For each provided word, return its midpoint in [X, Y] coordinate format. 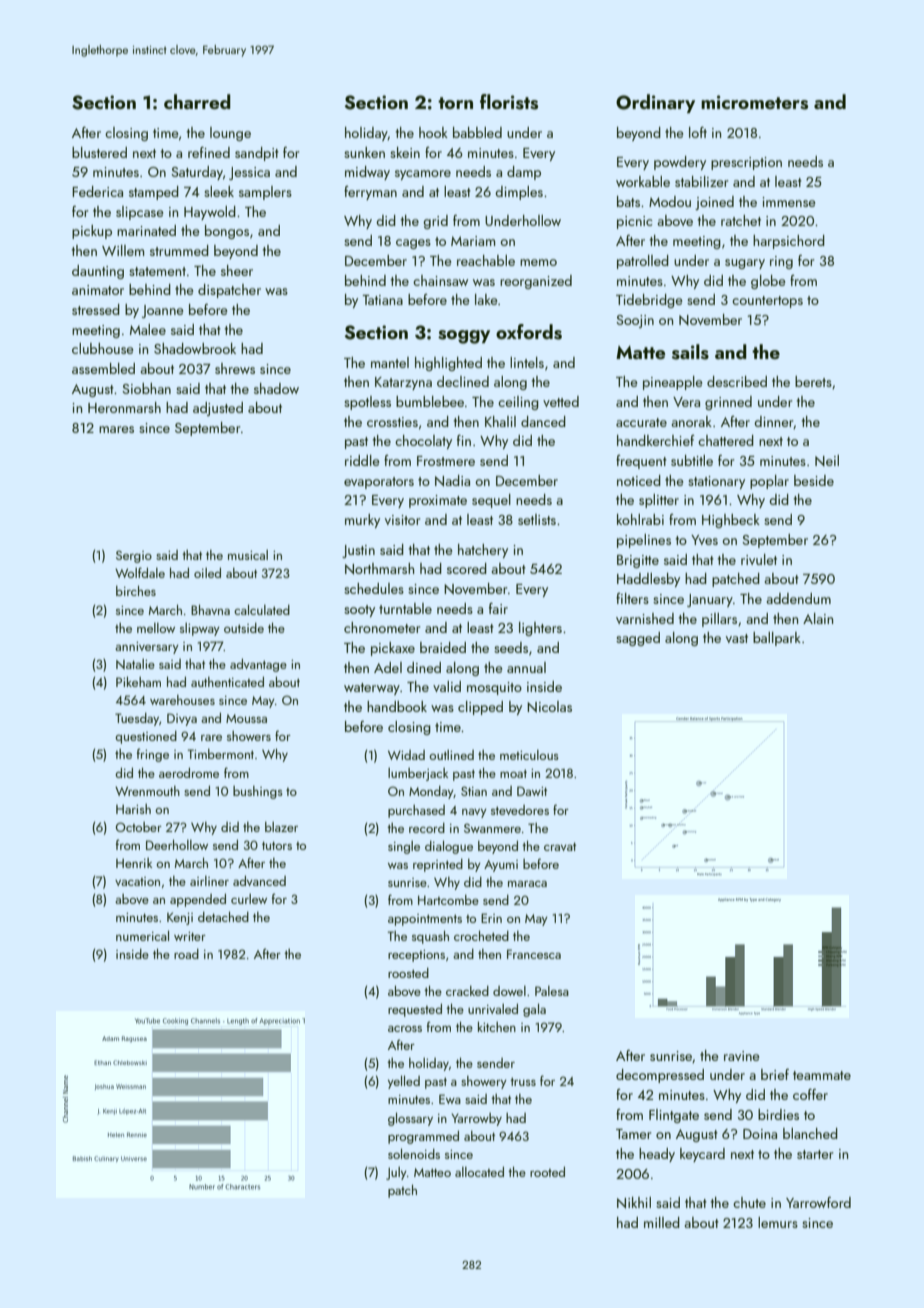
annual [526, 667]
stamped [154, 193]
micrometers [754, 102]
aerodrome [189, 772]
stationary [716, 482]
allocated [479, 1171]
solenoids [414, 1153]
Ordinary [655, 103]
